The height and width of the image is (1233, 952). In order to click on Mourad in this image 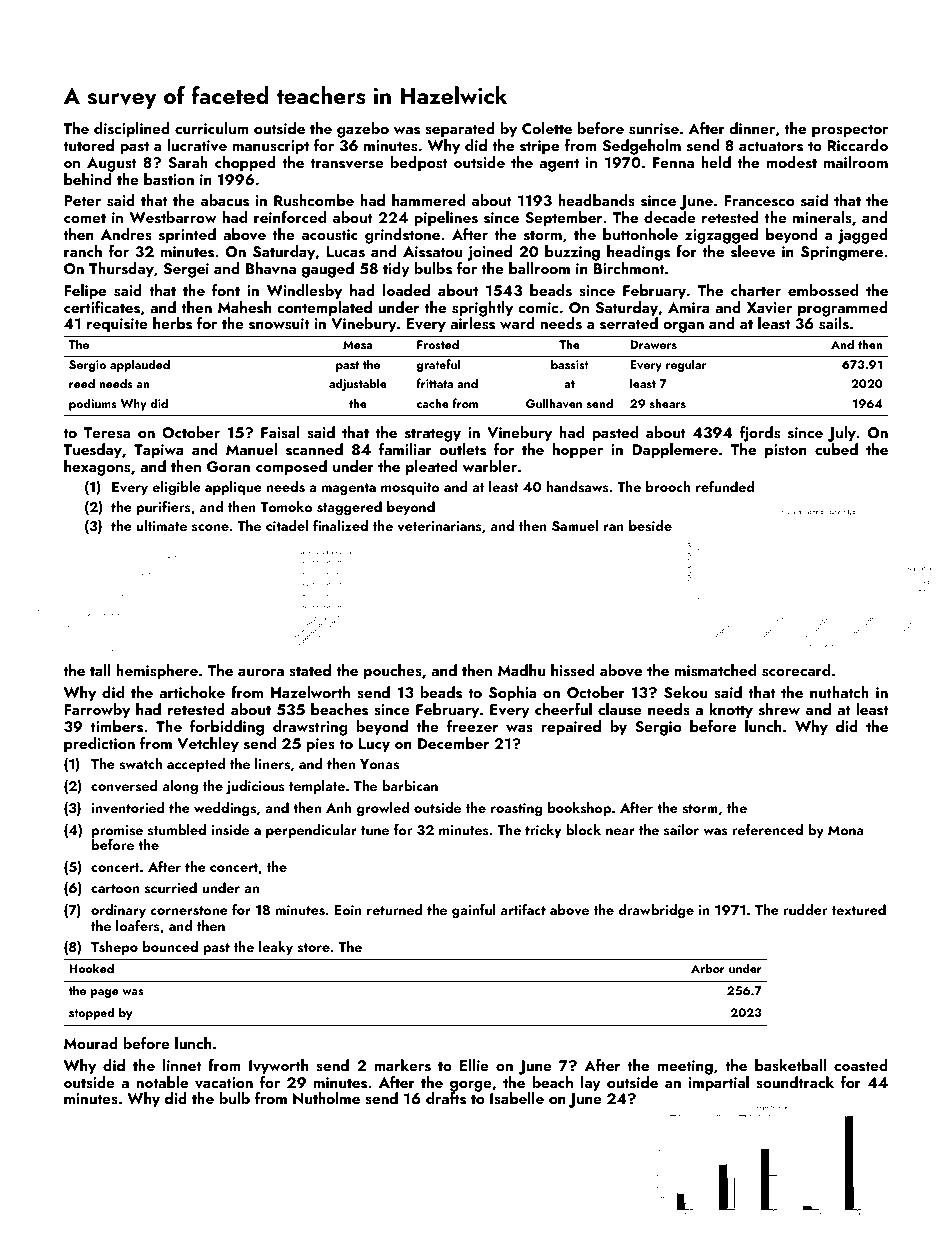, I will do `click(91, 1043)`.
